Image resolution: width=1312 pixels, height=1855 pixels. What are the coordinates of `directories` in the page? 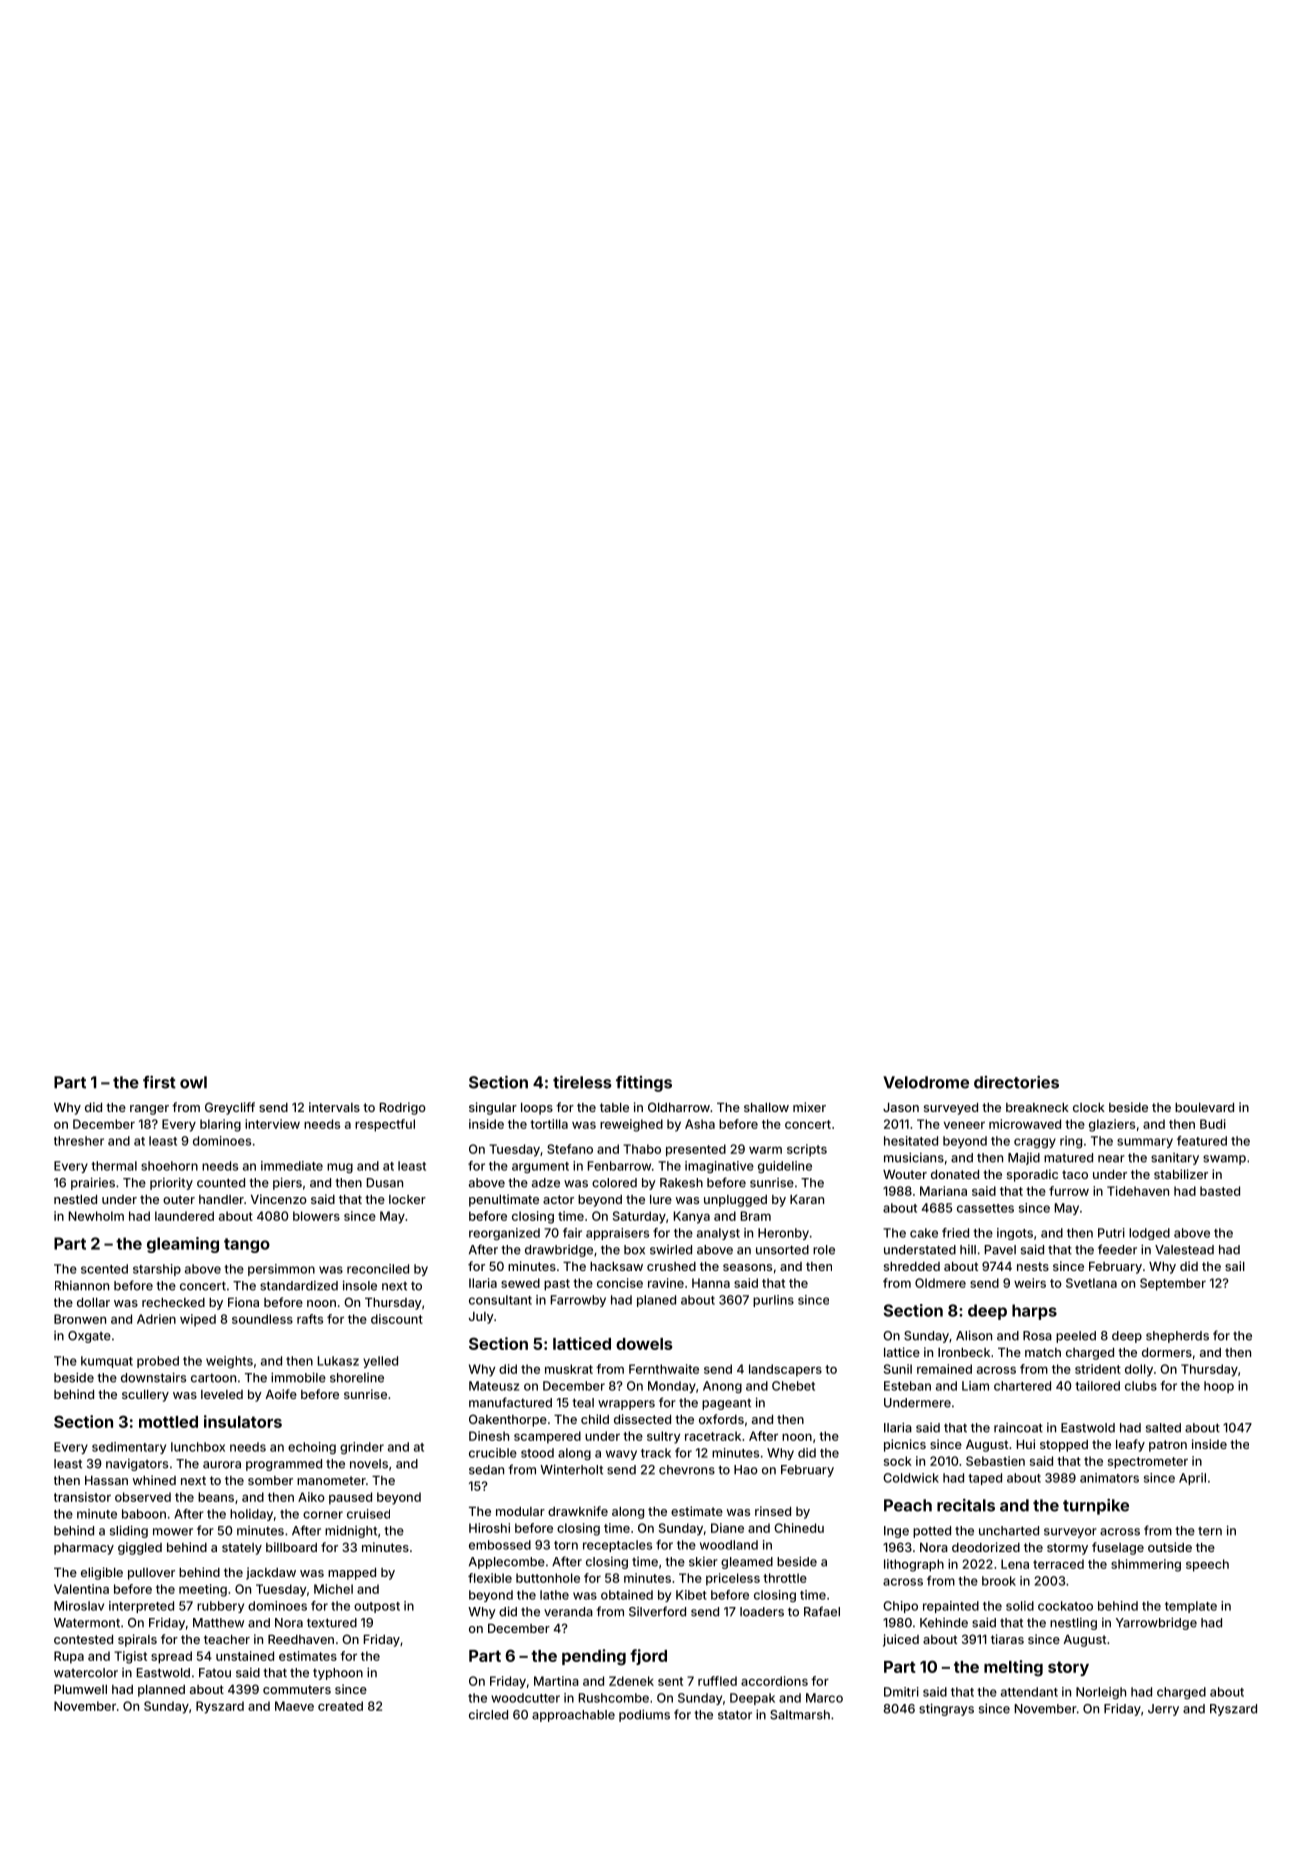 It's located at (1016, 1082).
